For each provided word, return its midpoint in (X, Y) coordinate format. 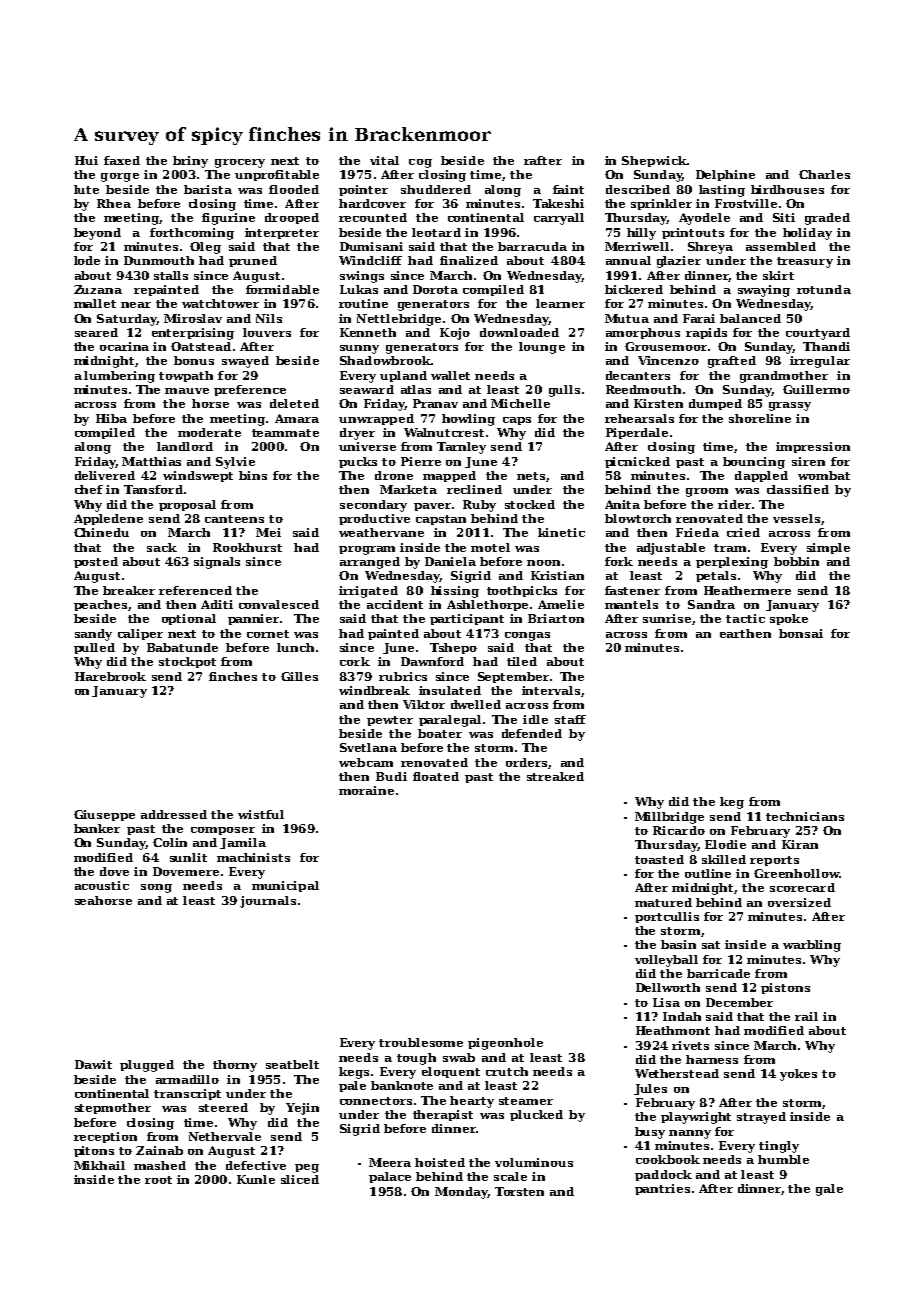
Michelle (520, 403)
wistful (261, 814)
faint (568, 189)
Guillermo (816, 389)
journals (268, 902)
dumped (715, 404)
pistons (785, 988)
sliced (300, 1179)
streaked (555, 776)
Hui (86, 160)
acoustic (102, 885)
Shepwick (654, 161)
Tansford (153, 489)
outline (708, 873)
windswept (198, 476)
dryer (357, 434)
